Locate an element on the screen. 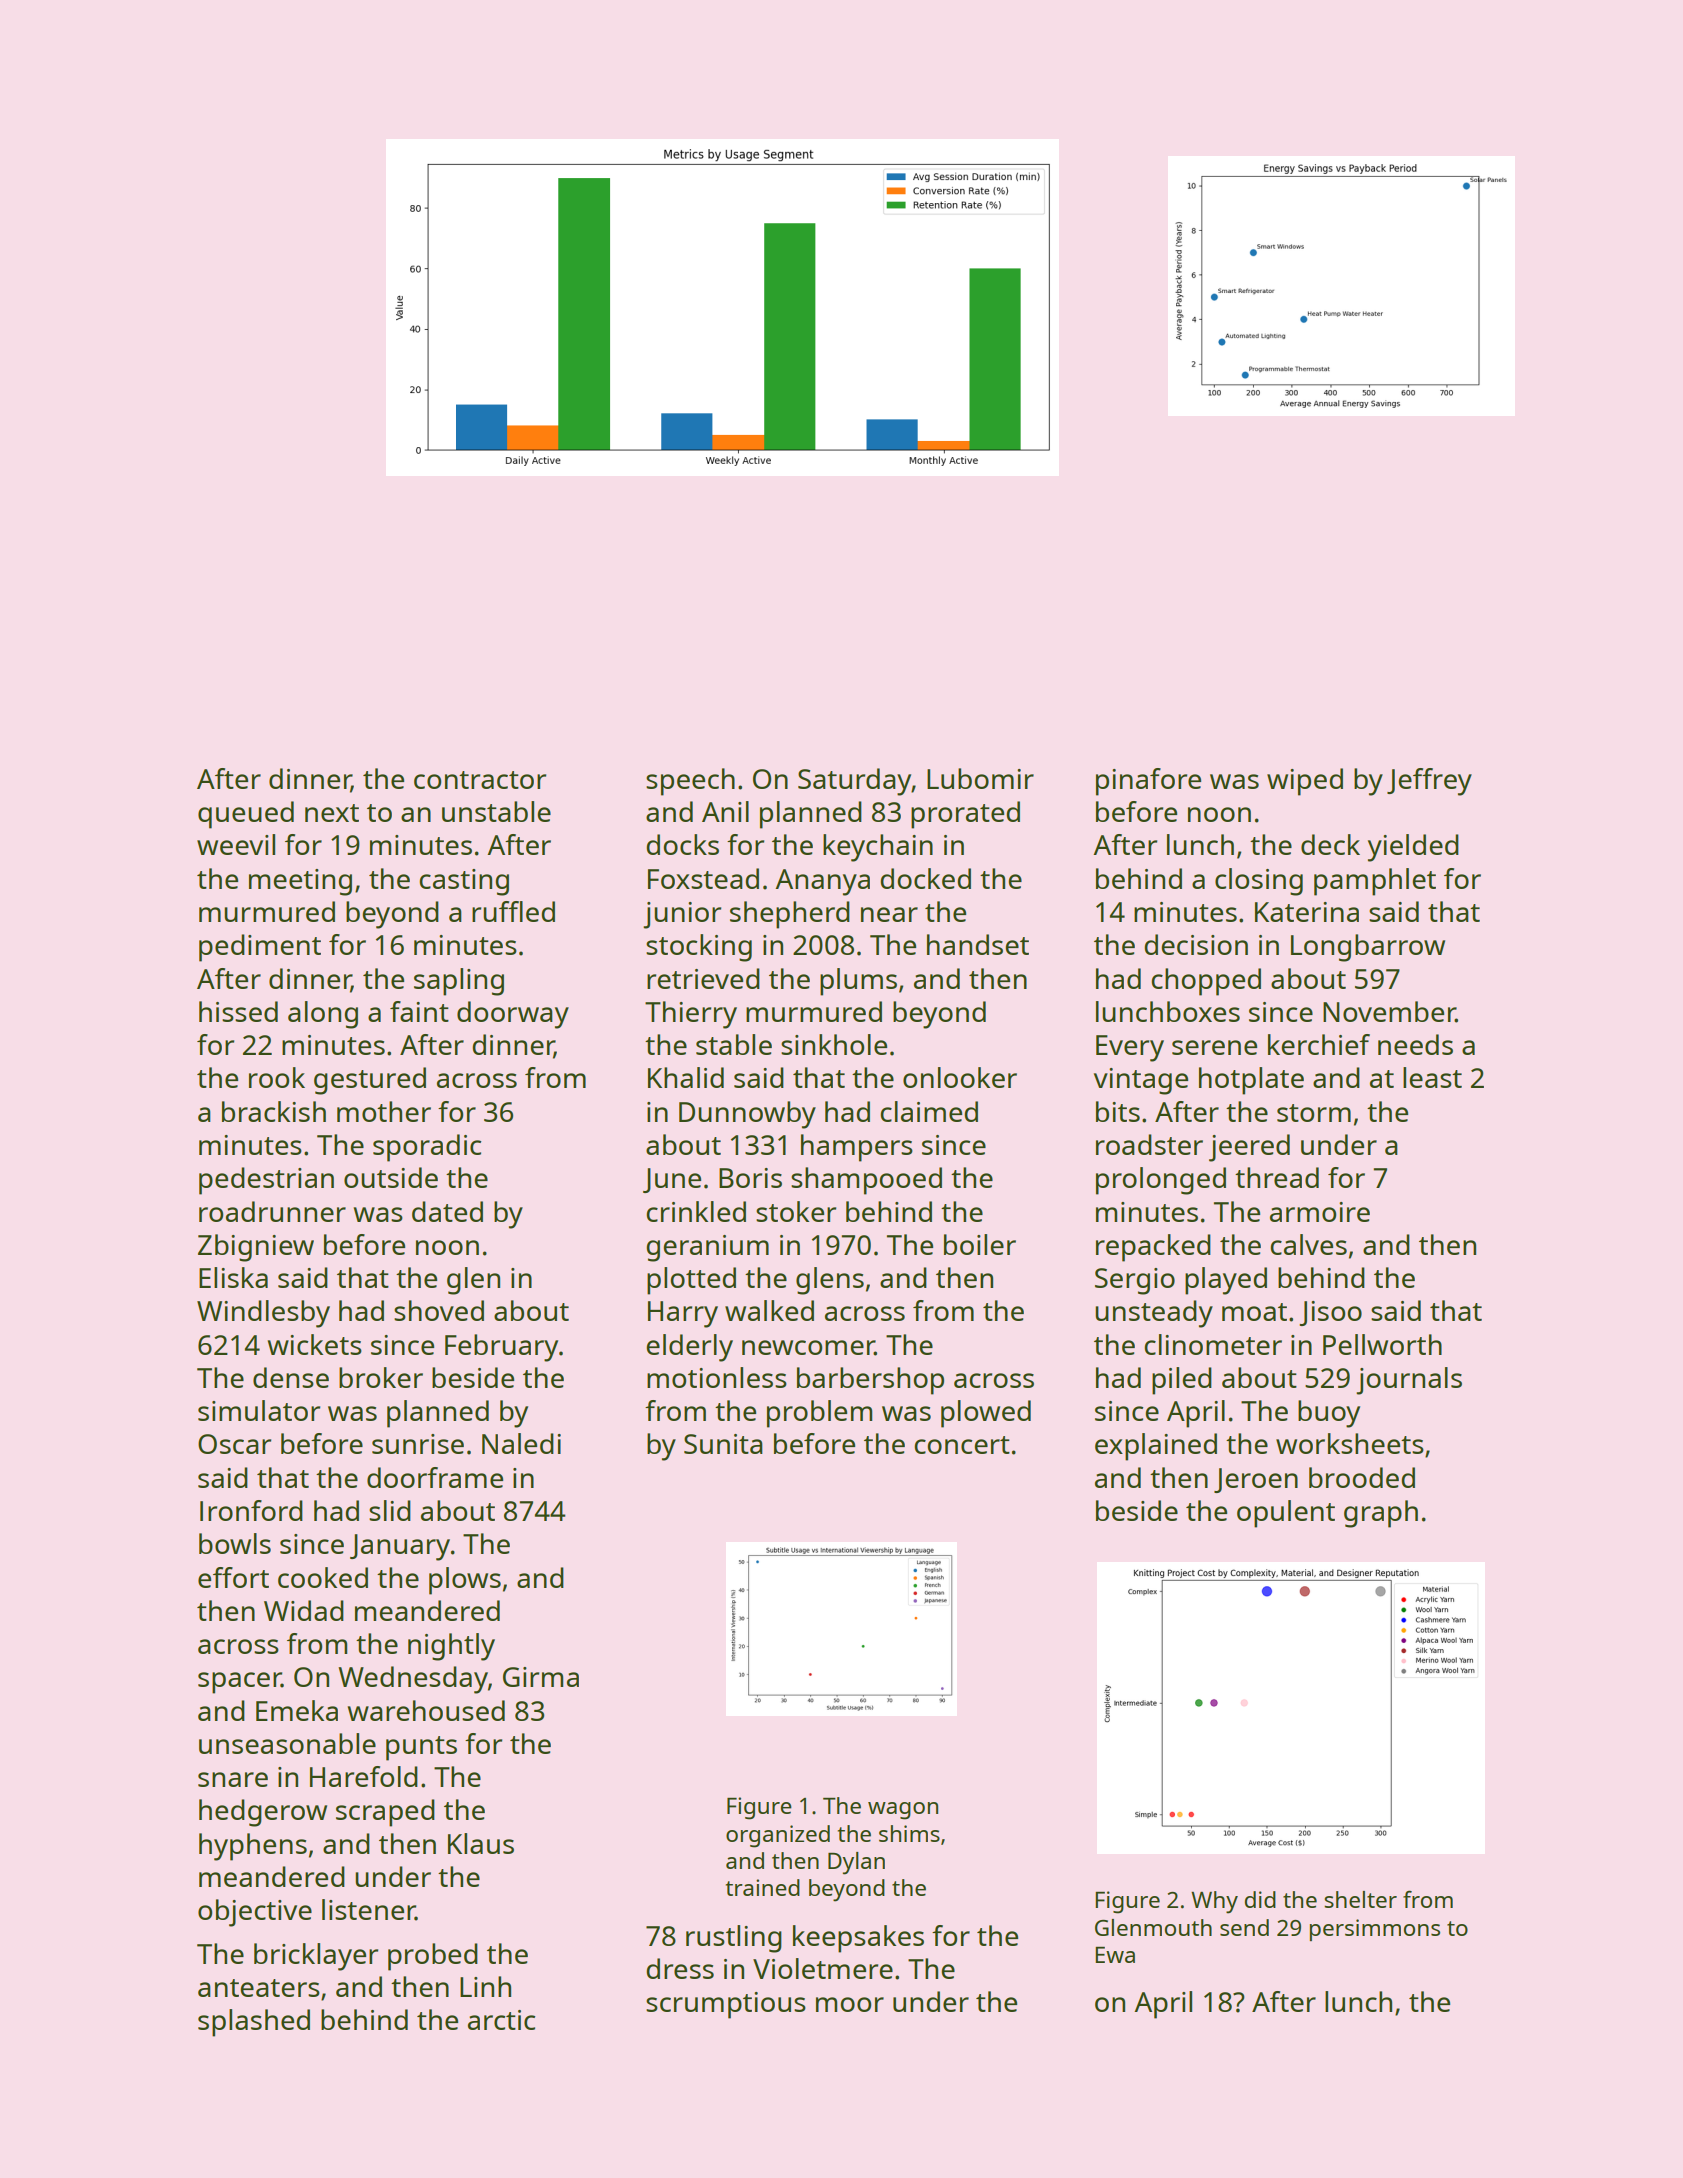 This screenshot has width=1683, height=2178. Sunita is located at coordinates (723, 1444).
